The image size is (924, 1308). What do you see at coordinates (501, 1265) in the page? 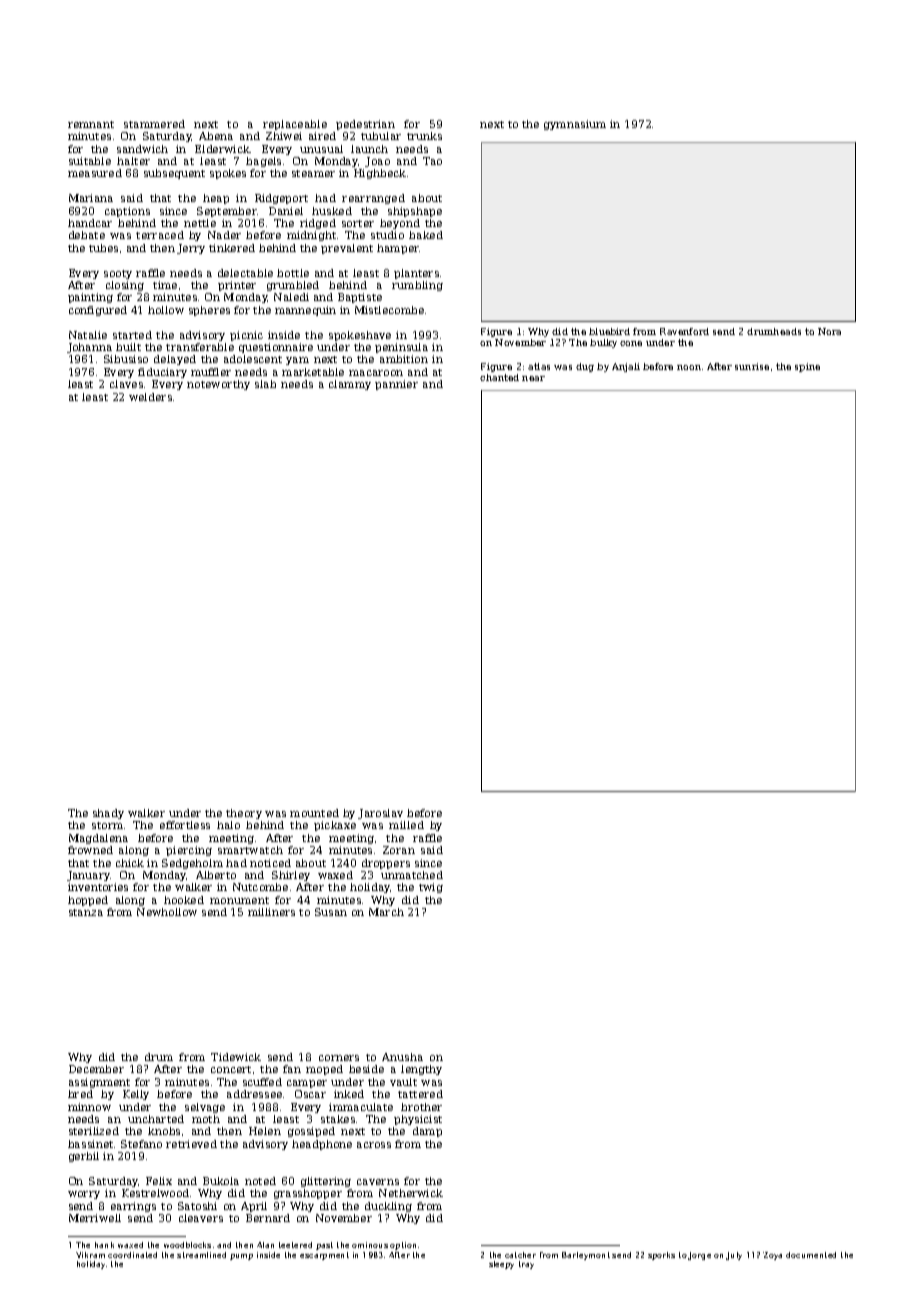
I see `sleepy` at bounding box center [501, 1265].
